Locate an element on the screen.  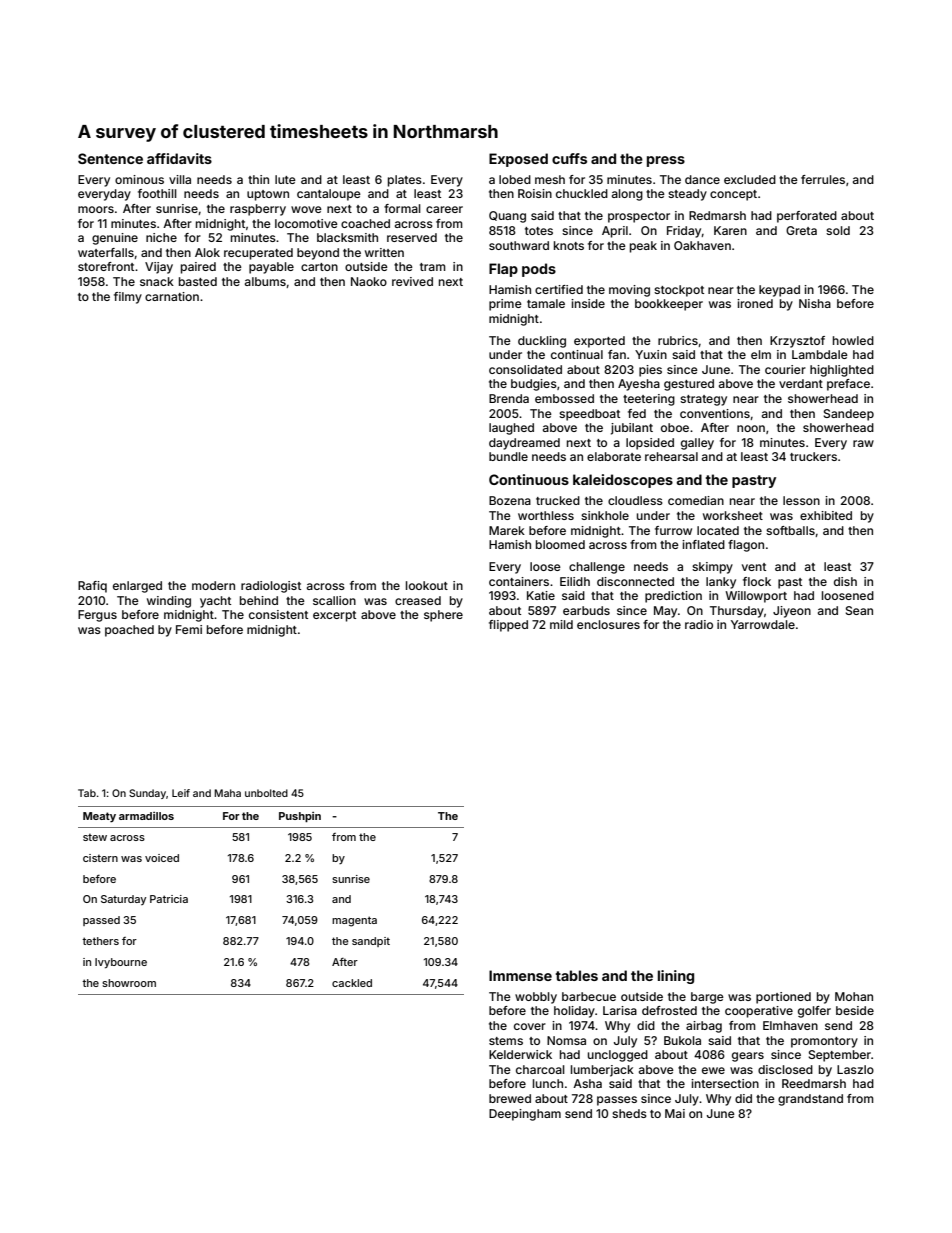
Yarrowdale is located at coordinates (763, 624).
